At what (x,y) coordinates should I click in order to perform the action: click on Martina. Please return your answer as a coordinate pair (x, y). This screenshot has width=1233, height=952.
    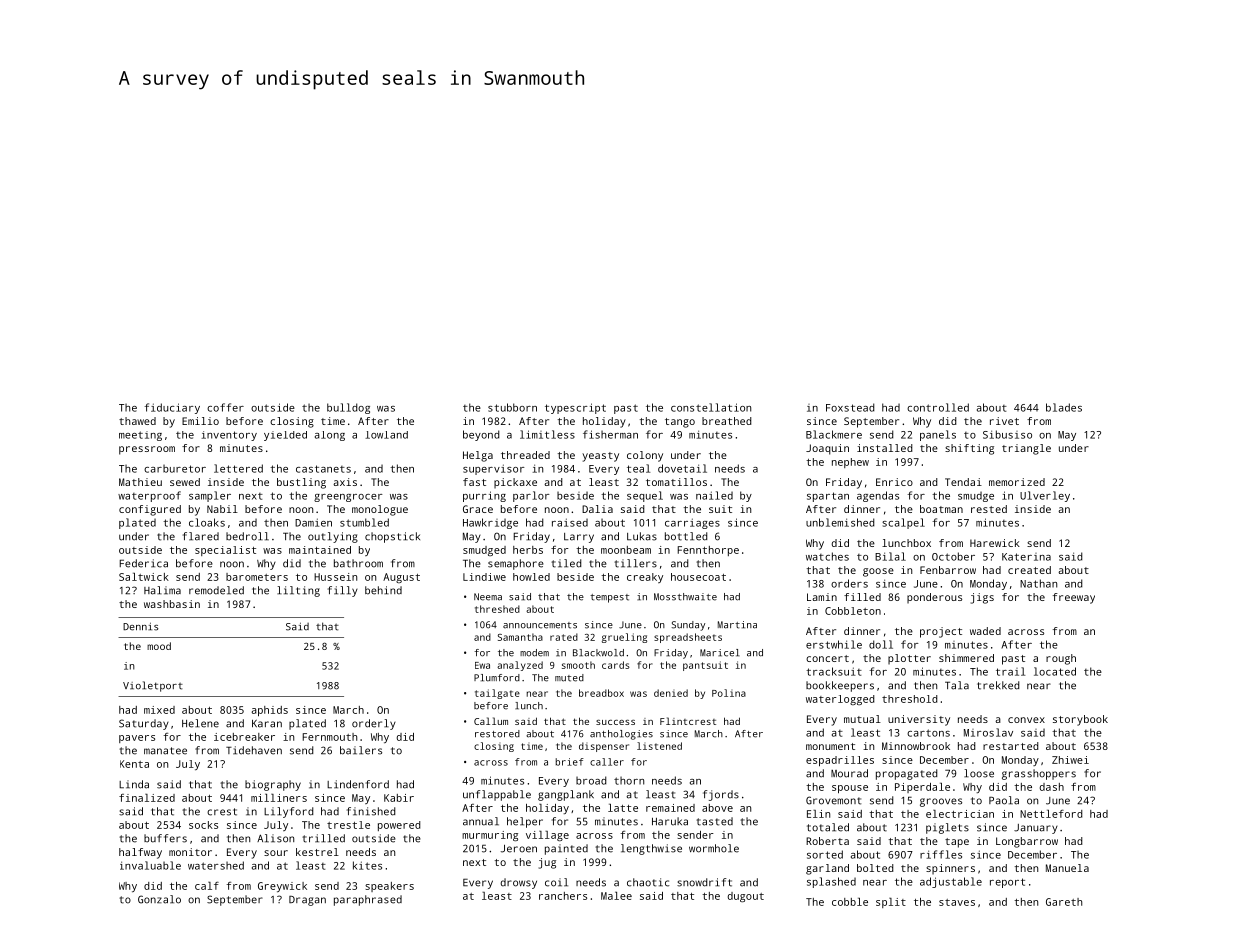
    Looking at the image, I should click on (737, 625).
